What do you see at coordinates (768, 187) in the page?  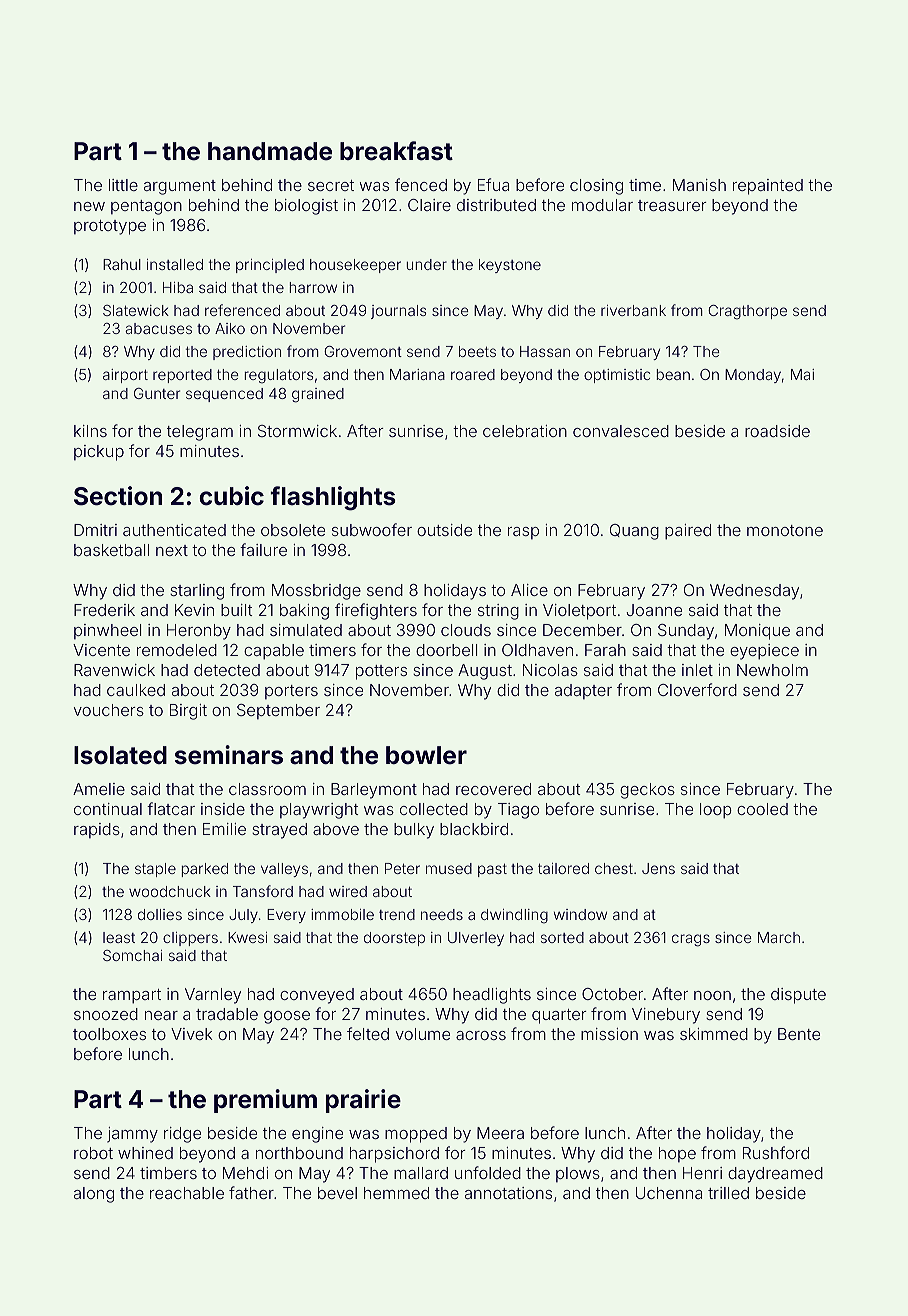 I see `repainted` at bounding box center [768, 187].
